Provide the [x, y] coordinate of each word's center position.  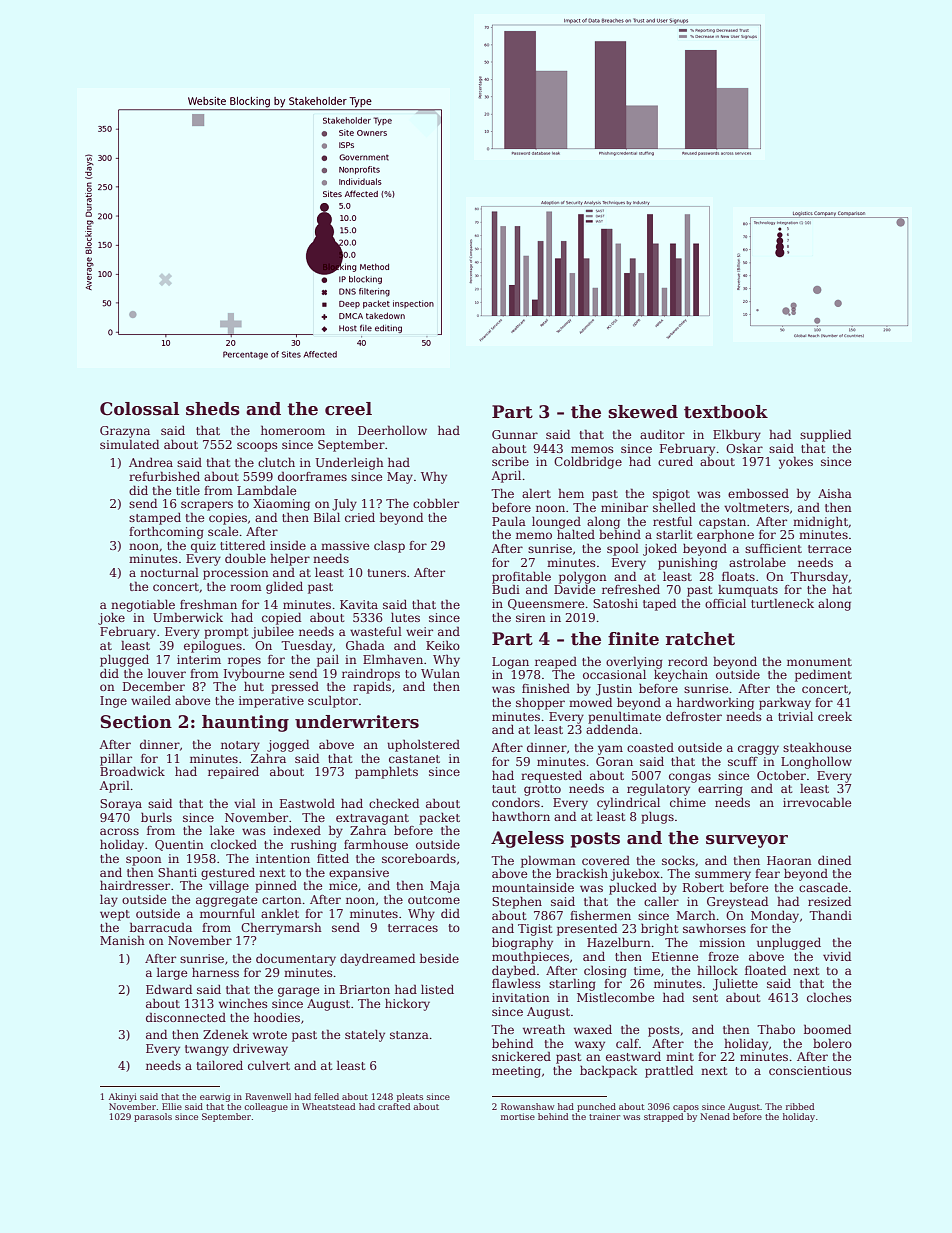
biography [522, 943]
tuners [386, 573]
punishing [688, 563]
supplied [825, 435]
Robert [703, 887]
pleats [410, 1097]
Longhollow [816, 762]
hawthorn [521, 816]
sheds [213, 409]
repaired [233, 773]
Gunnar [515, 434]
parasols [153, 1117]
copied [281, 618]
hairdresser [135, 885]
